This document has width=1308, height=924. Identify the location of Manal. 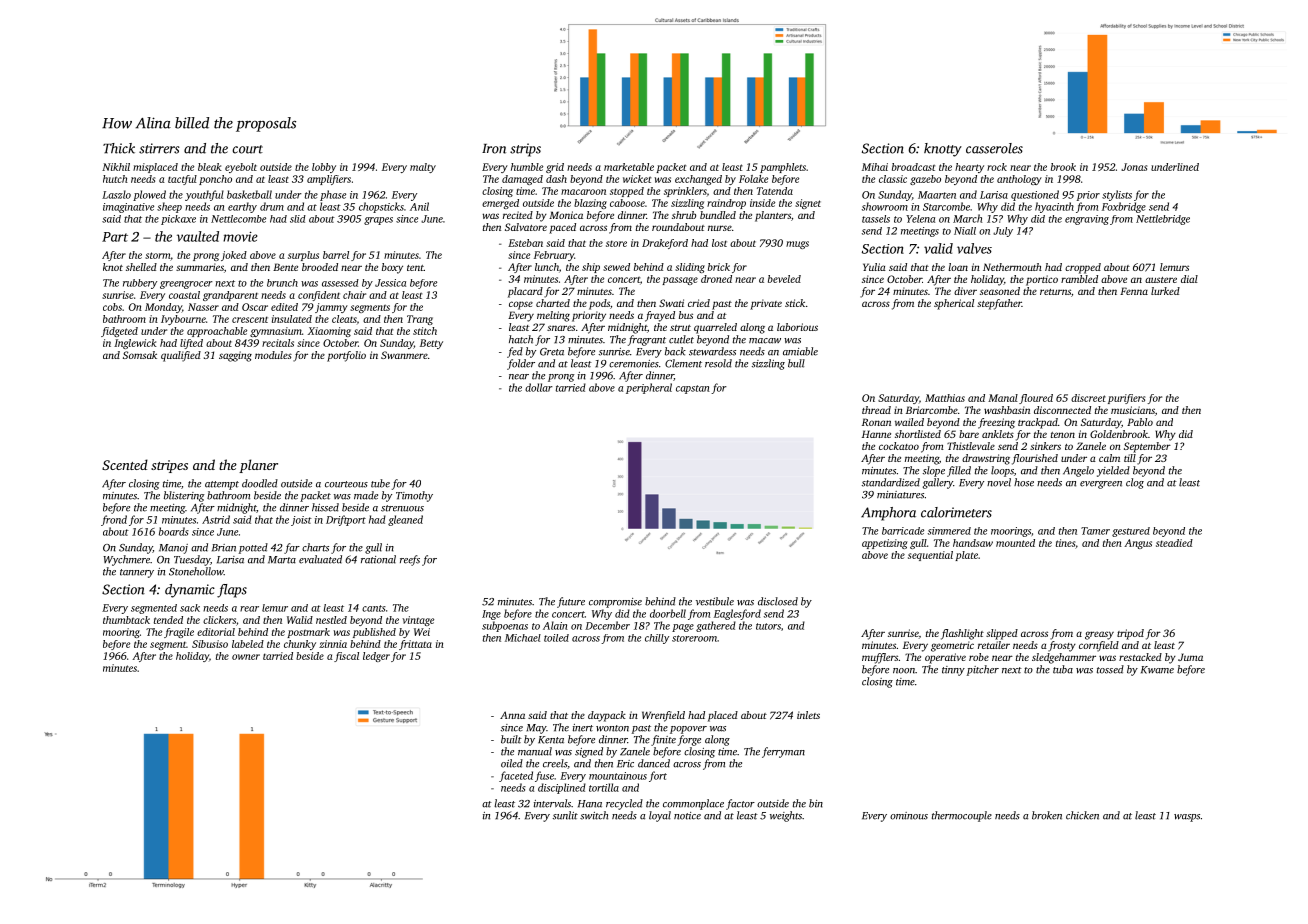
(1003, 398).
